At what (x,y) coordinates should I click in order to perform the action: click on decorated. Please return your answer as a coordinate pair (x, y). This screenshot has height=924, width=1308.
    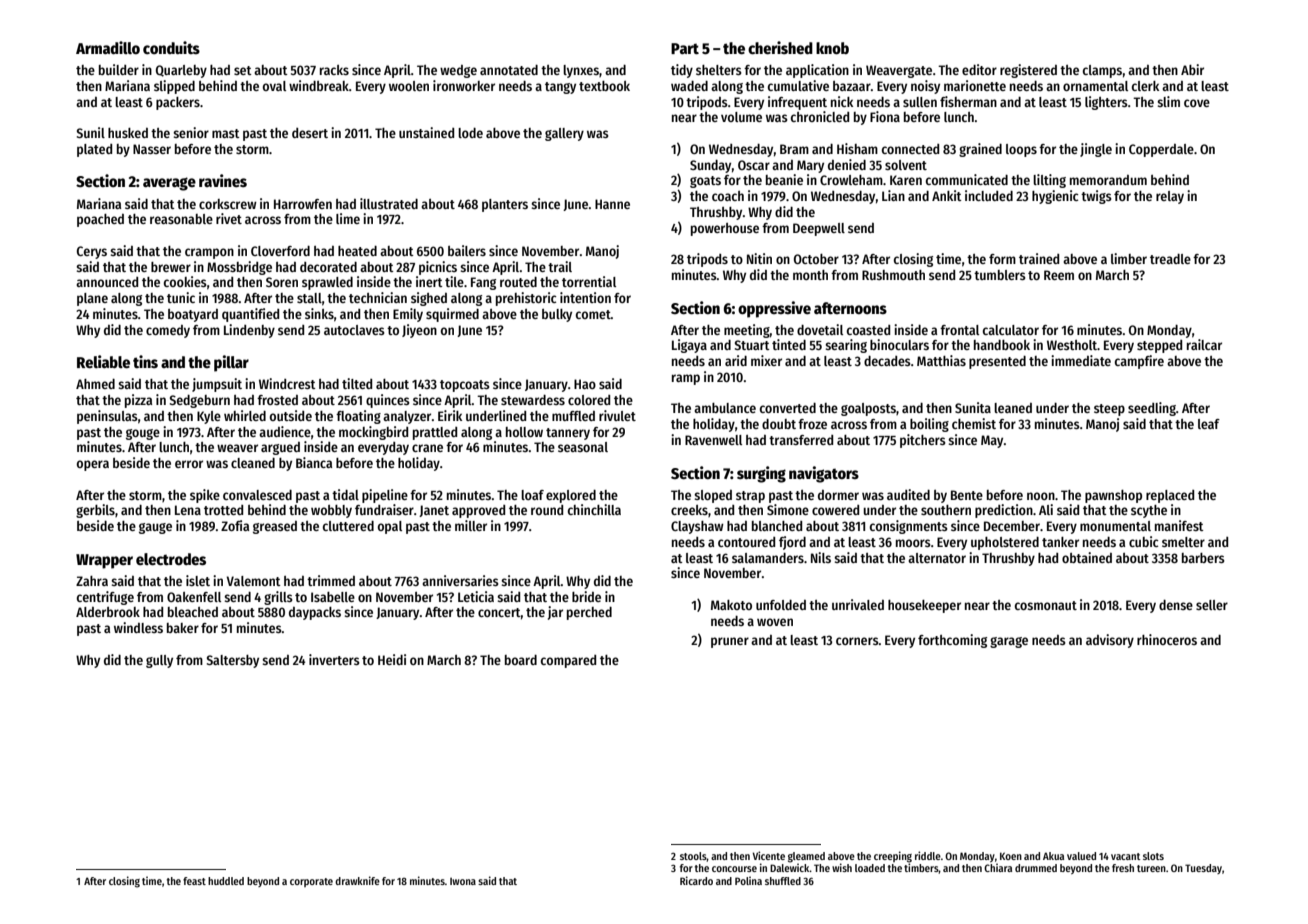
    Looking at the image, I should click on (328, 267).
